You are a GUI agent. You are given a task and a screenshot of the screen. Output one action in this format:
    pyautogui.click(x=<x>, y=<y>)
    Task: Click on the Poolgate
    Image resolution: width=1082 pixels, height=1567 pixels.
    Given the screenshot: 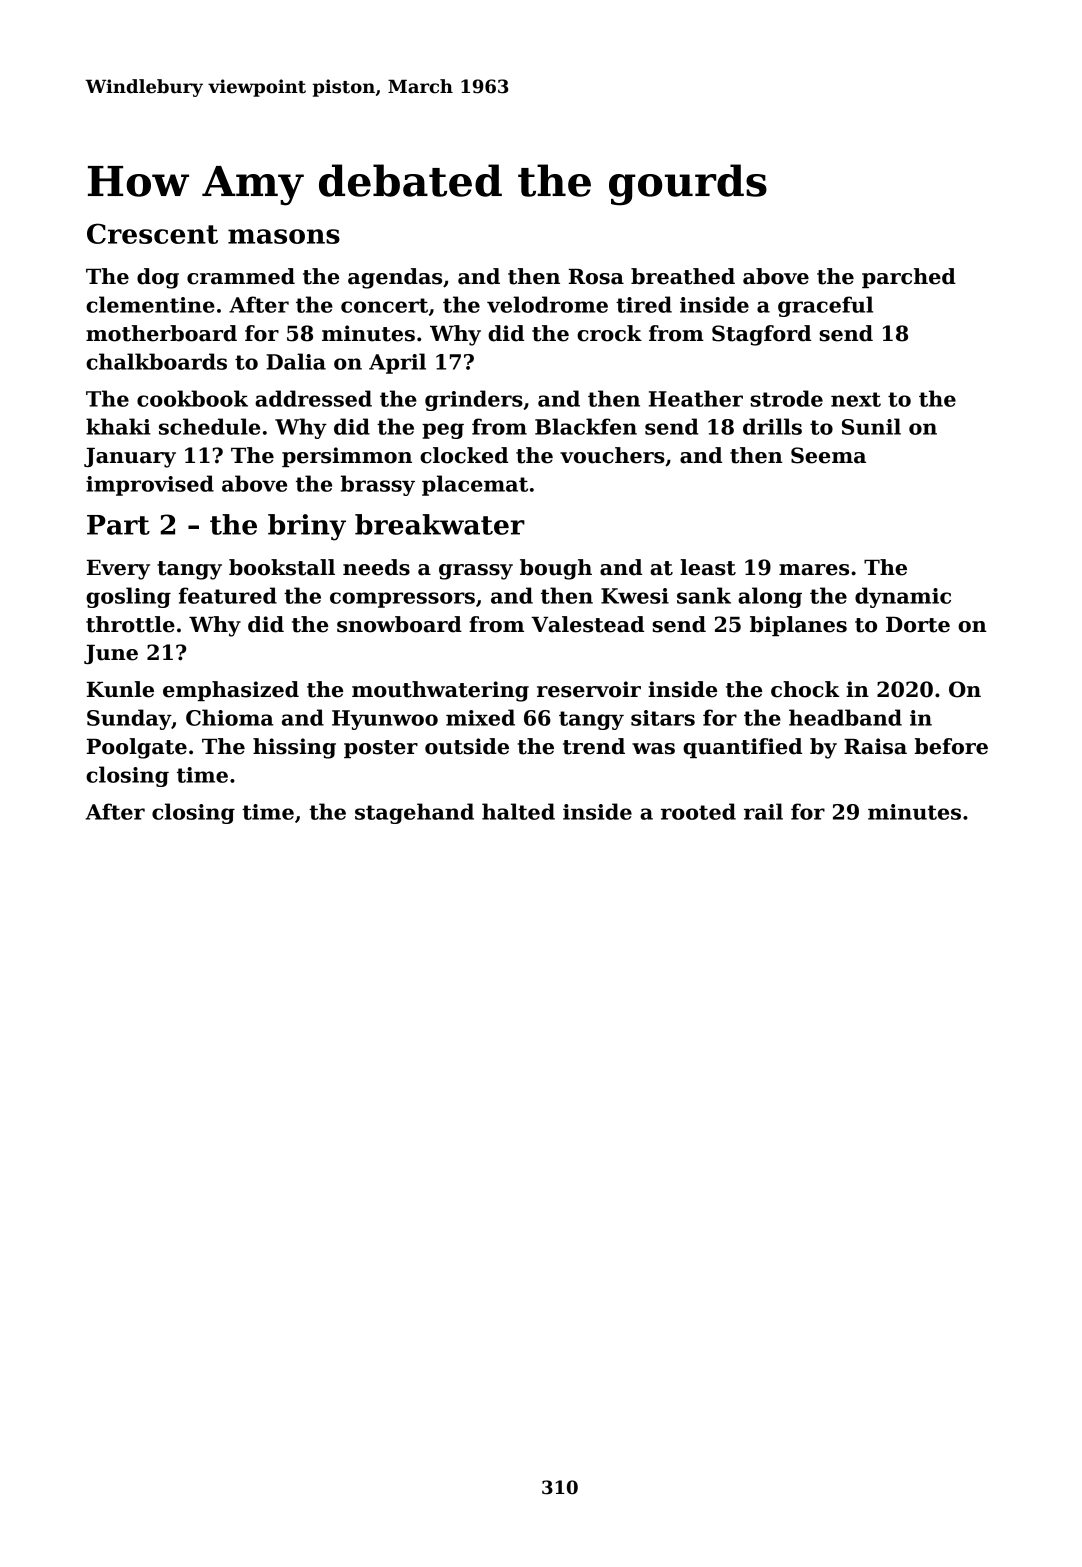 What is the action you would take?
    pyautogui.click(x=137, y=748)
